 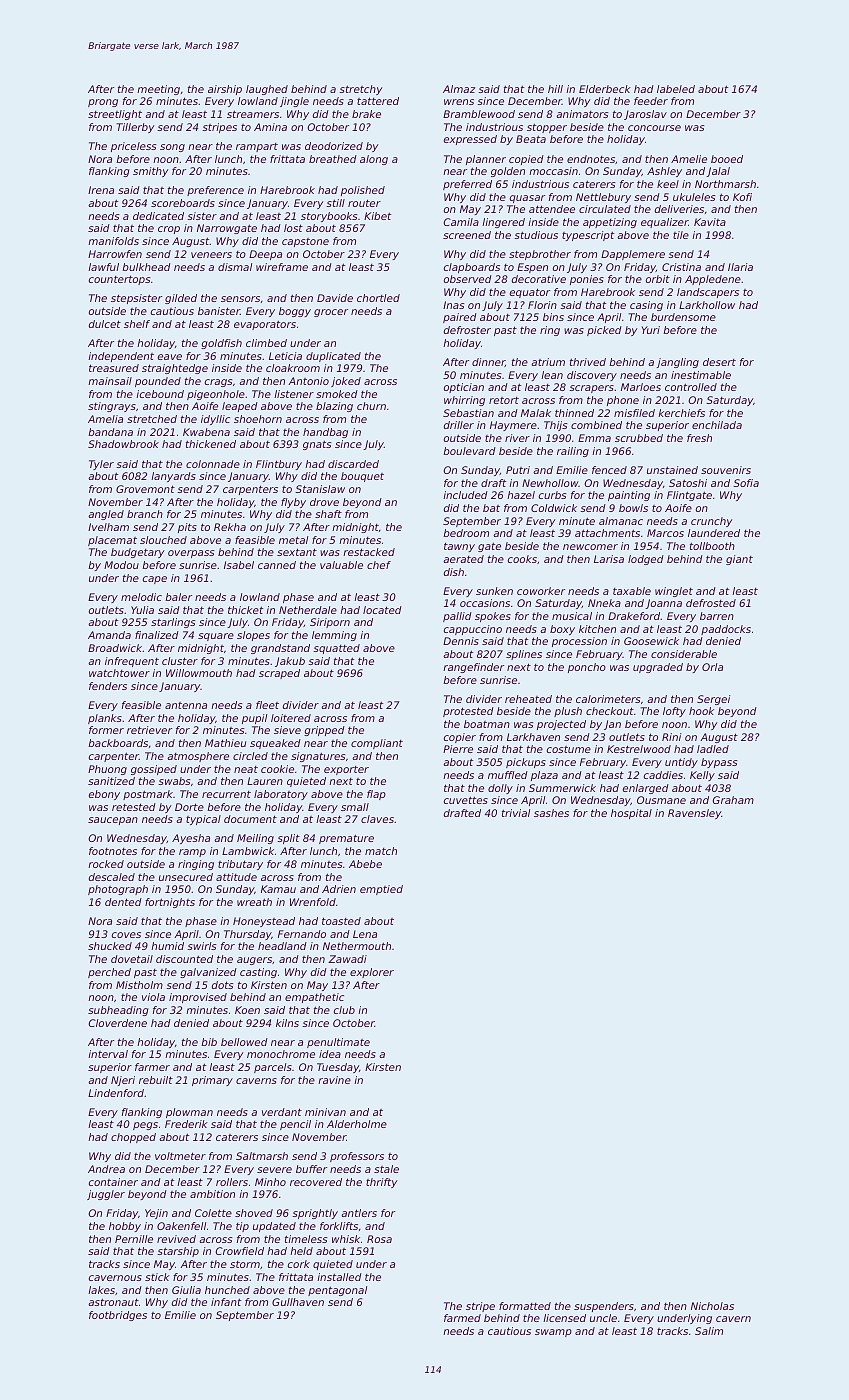 What do you see at coordinates (717, 425) in the document?
I see `enchilada` at bounding box center [717, 425].
